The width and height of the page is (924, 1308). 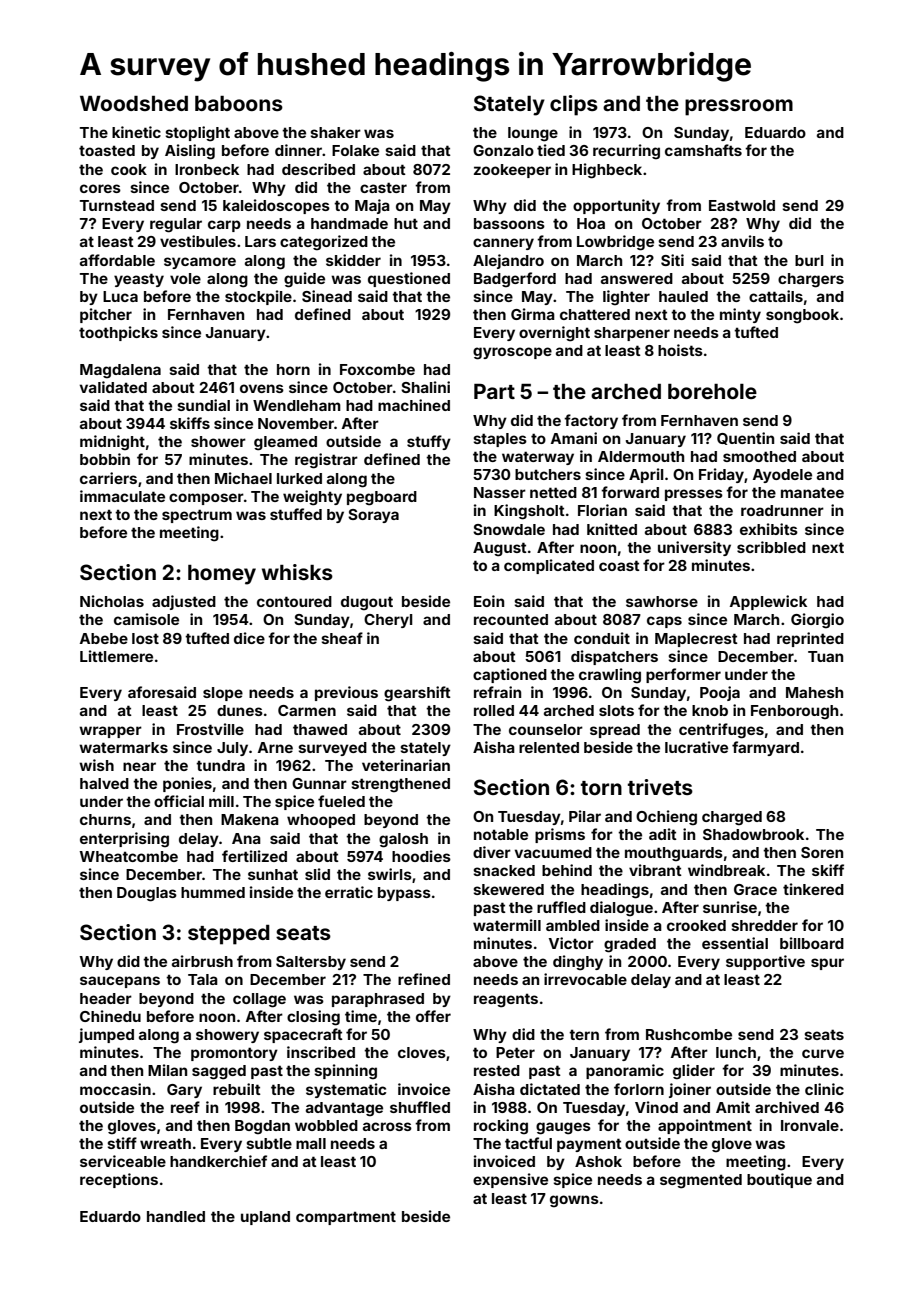 I want to click on Rushcombe, so click(x=689, y=1034).
